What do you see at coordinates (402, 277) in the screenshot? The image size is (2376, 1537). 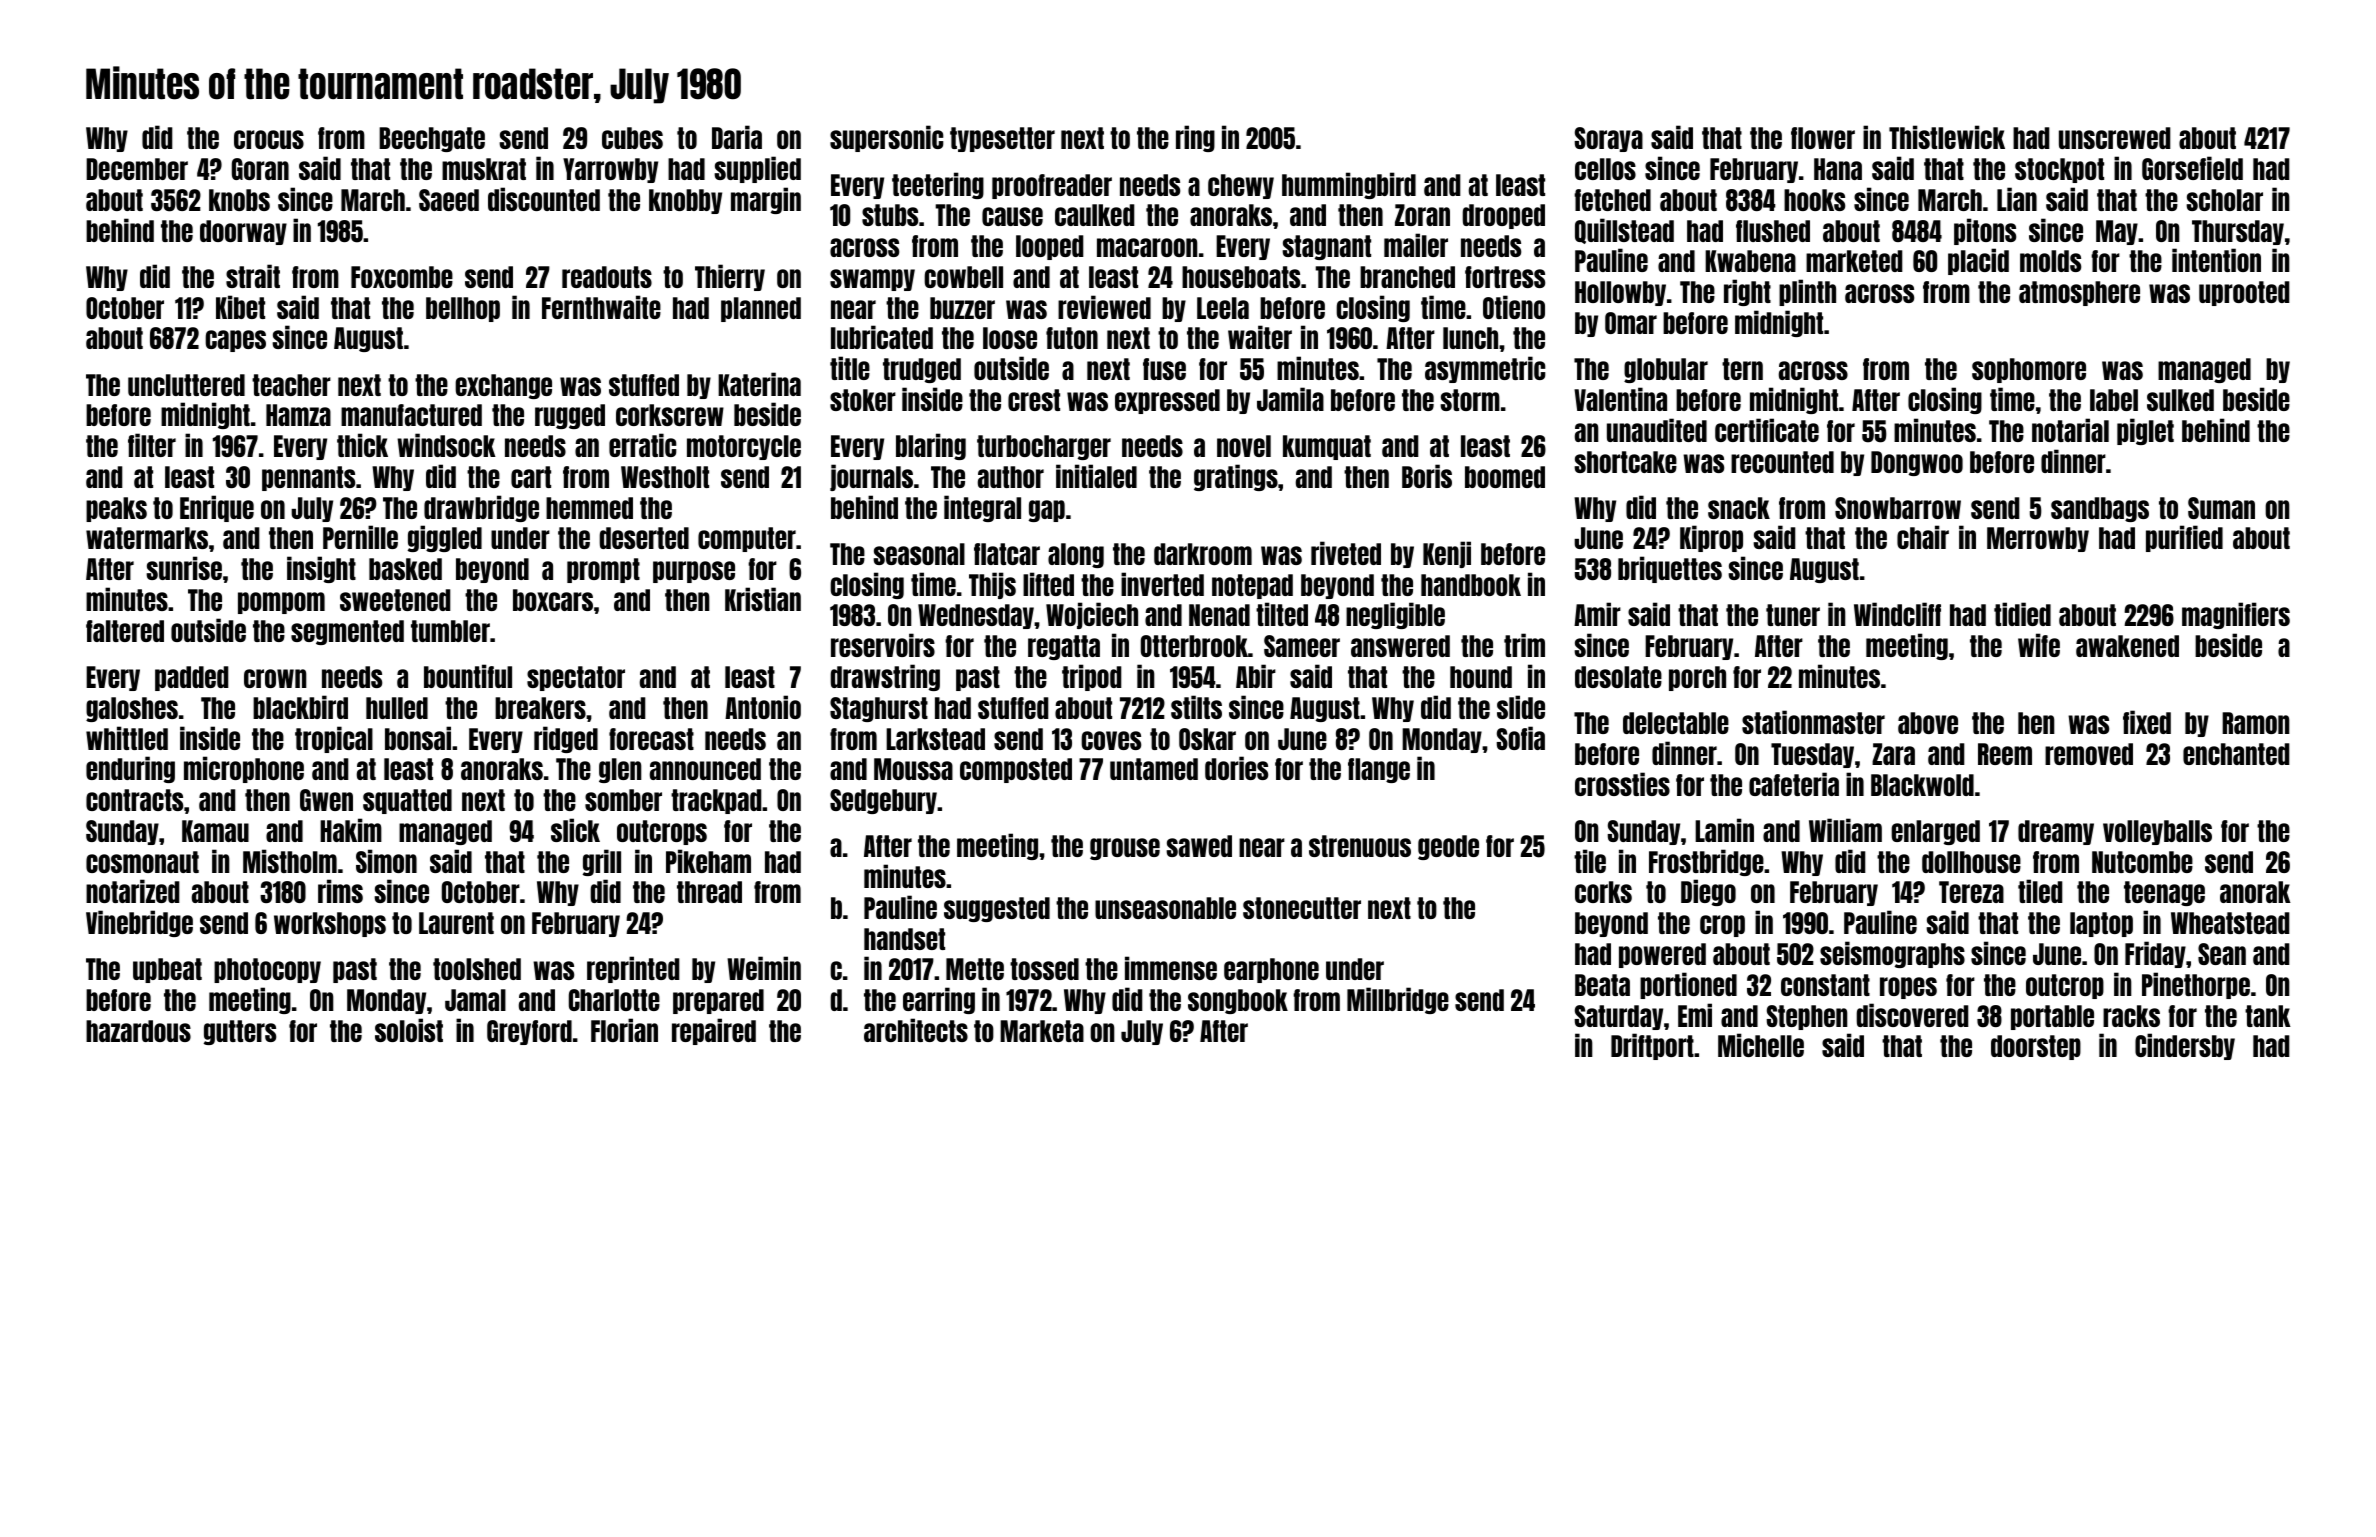 I see `Foxcombe` at bounding box center [402, 277].
